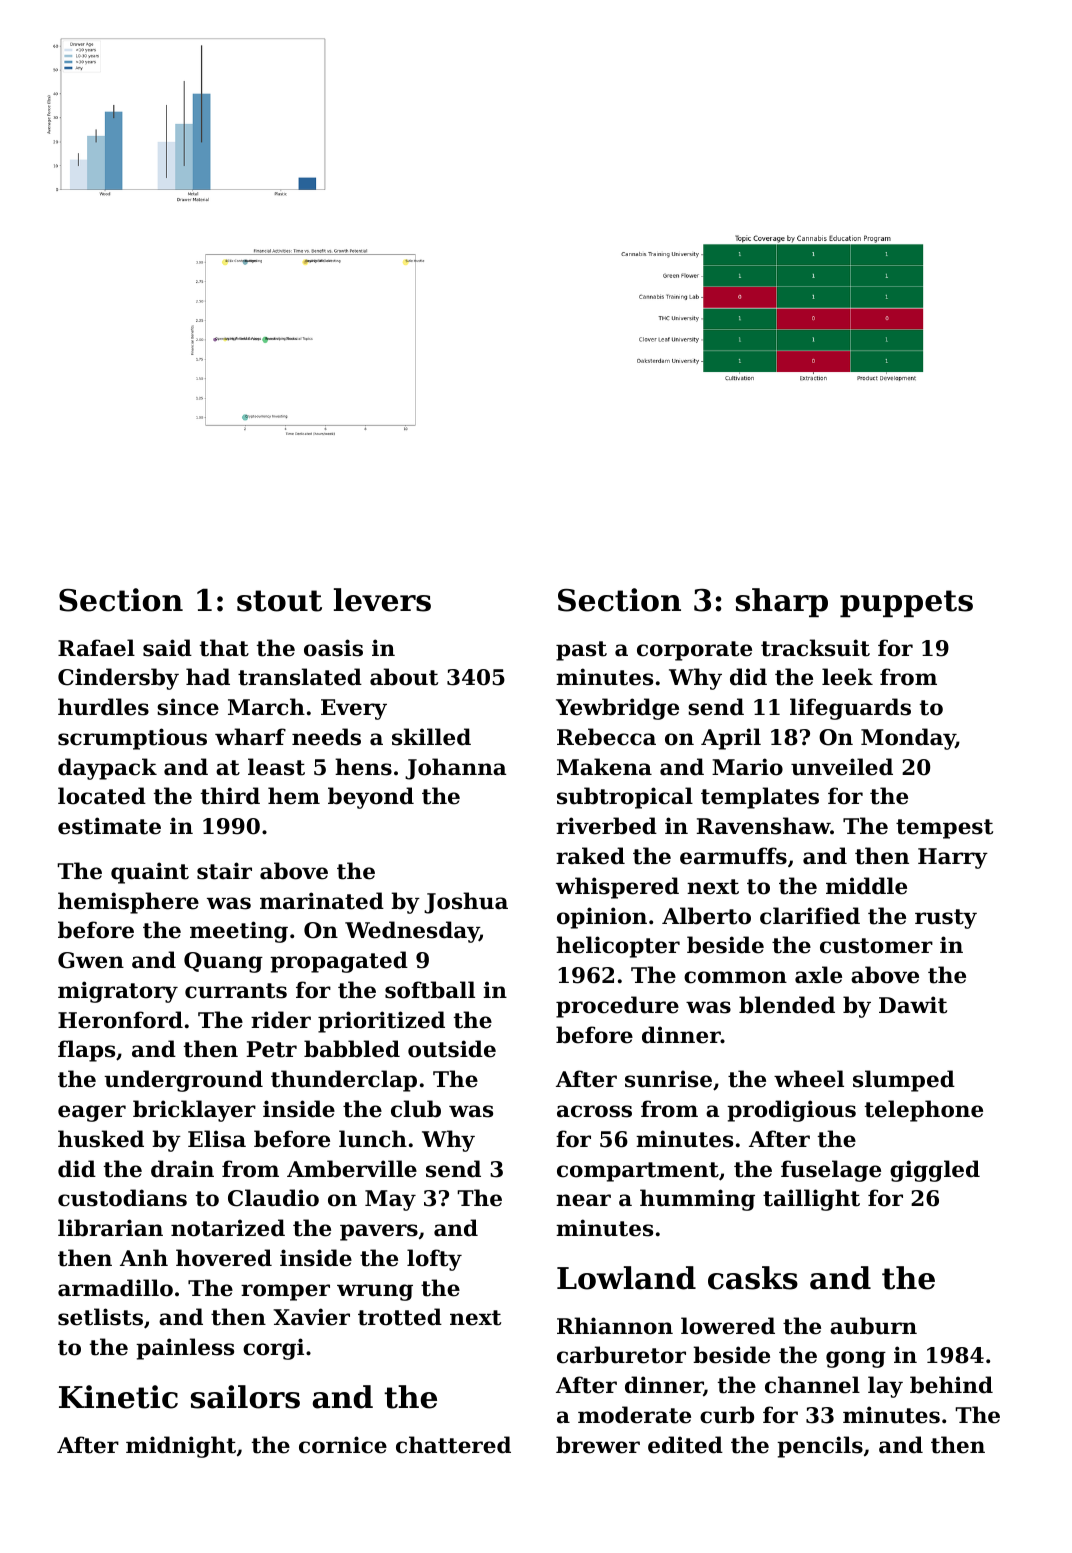 This document has width=1072, height=1553. Describe the element at coordinates (373, 1139) in the document. I see `lunch` at that location.
